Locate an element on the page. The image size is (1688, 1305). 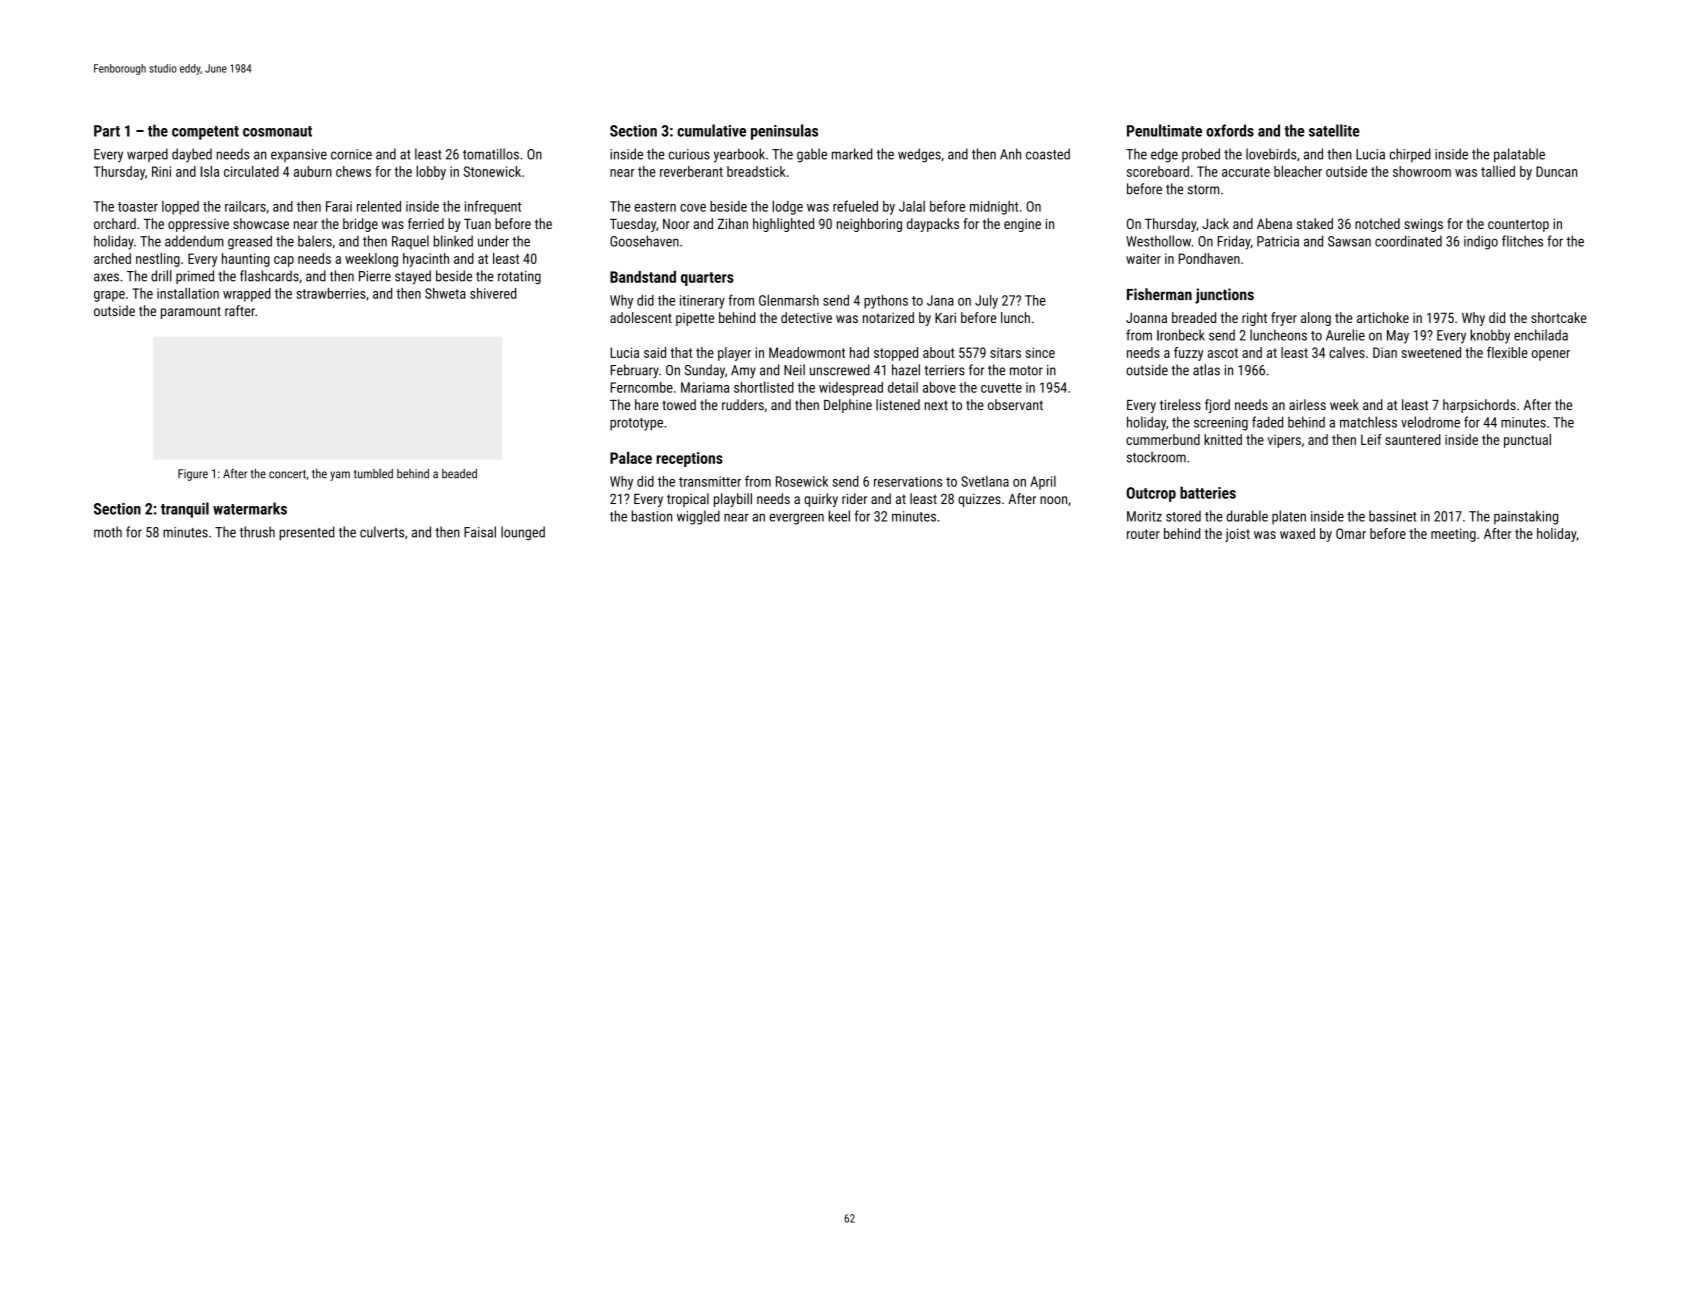
punctual is located at coordinates (1527, 441).
